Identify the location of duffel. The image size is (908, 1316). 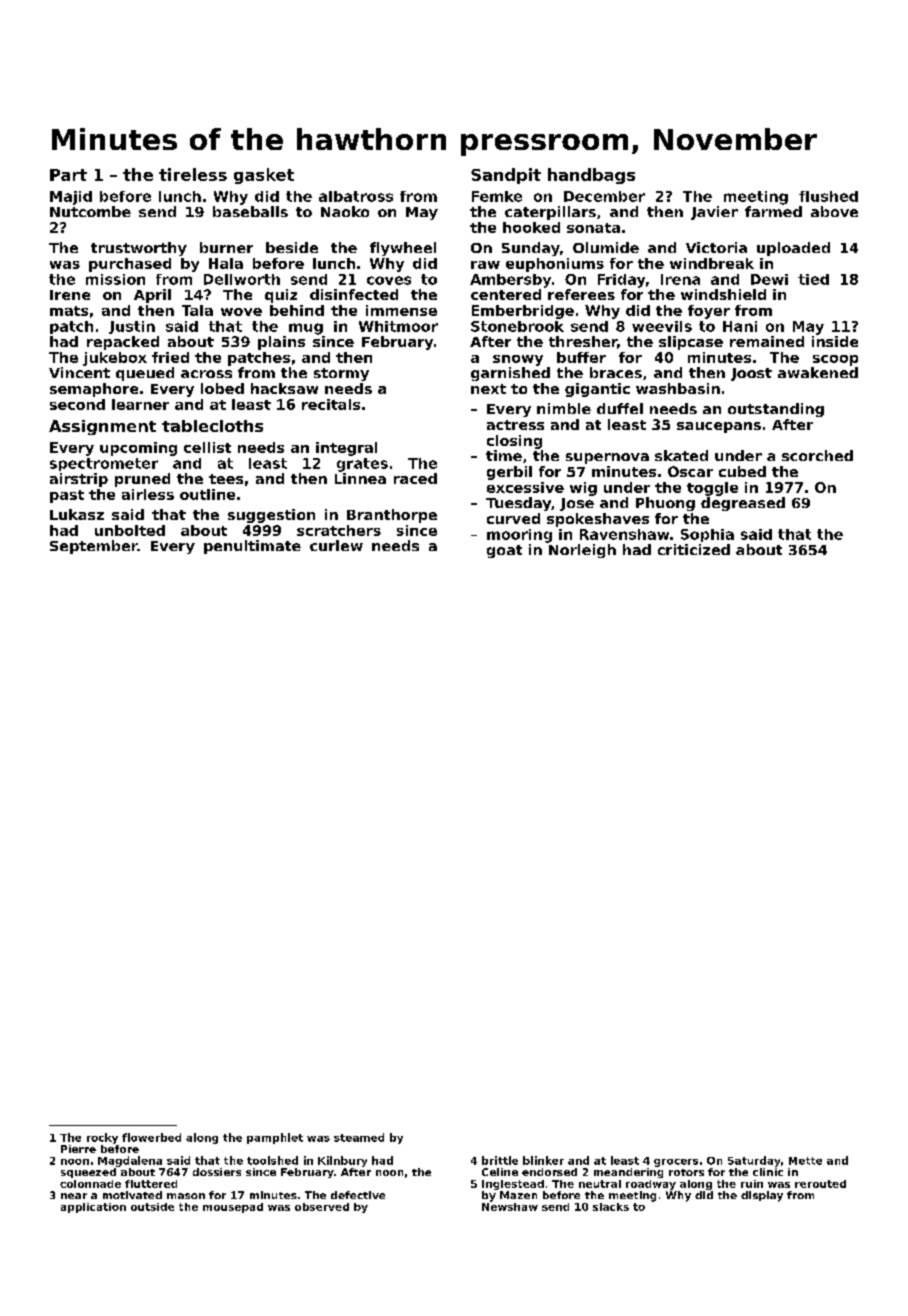
(620, 408).
